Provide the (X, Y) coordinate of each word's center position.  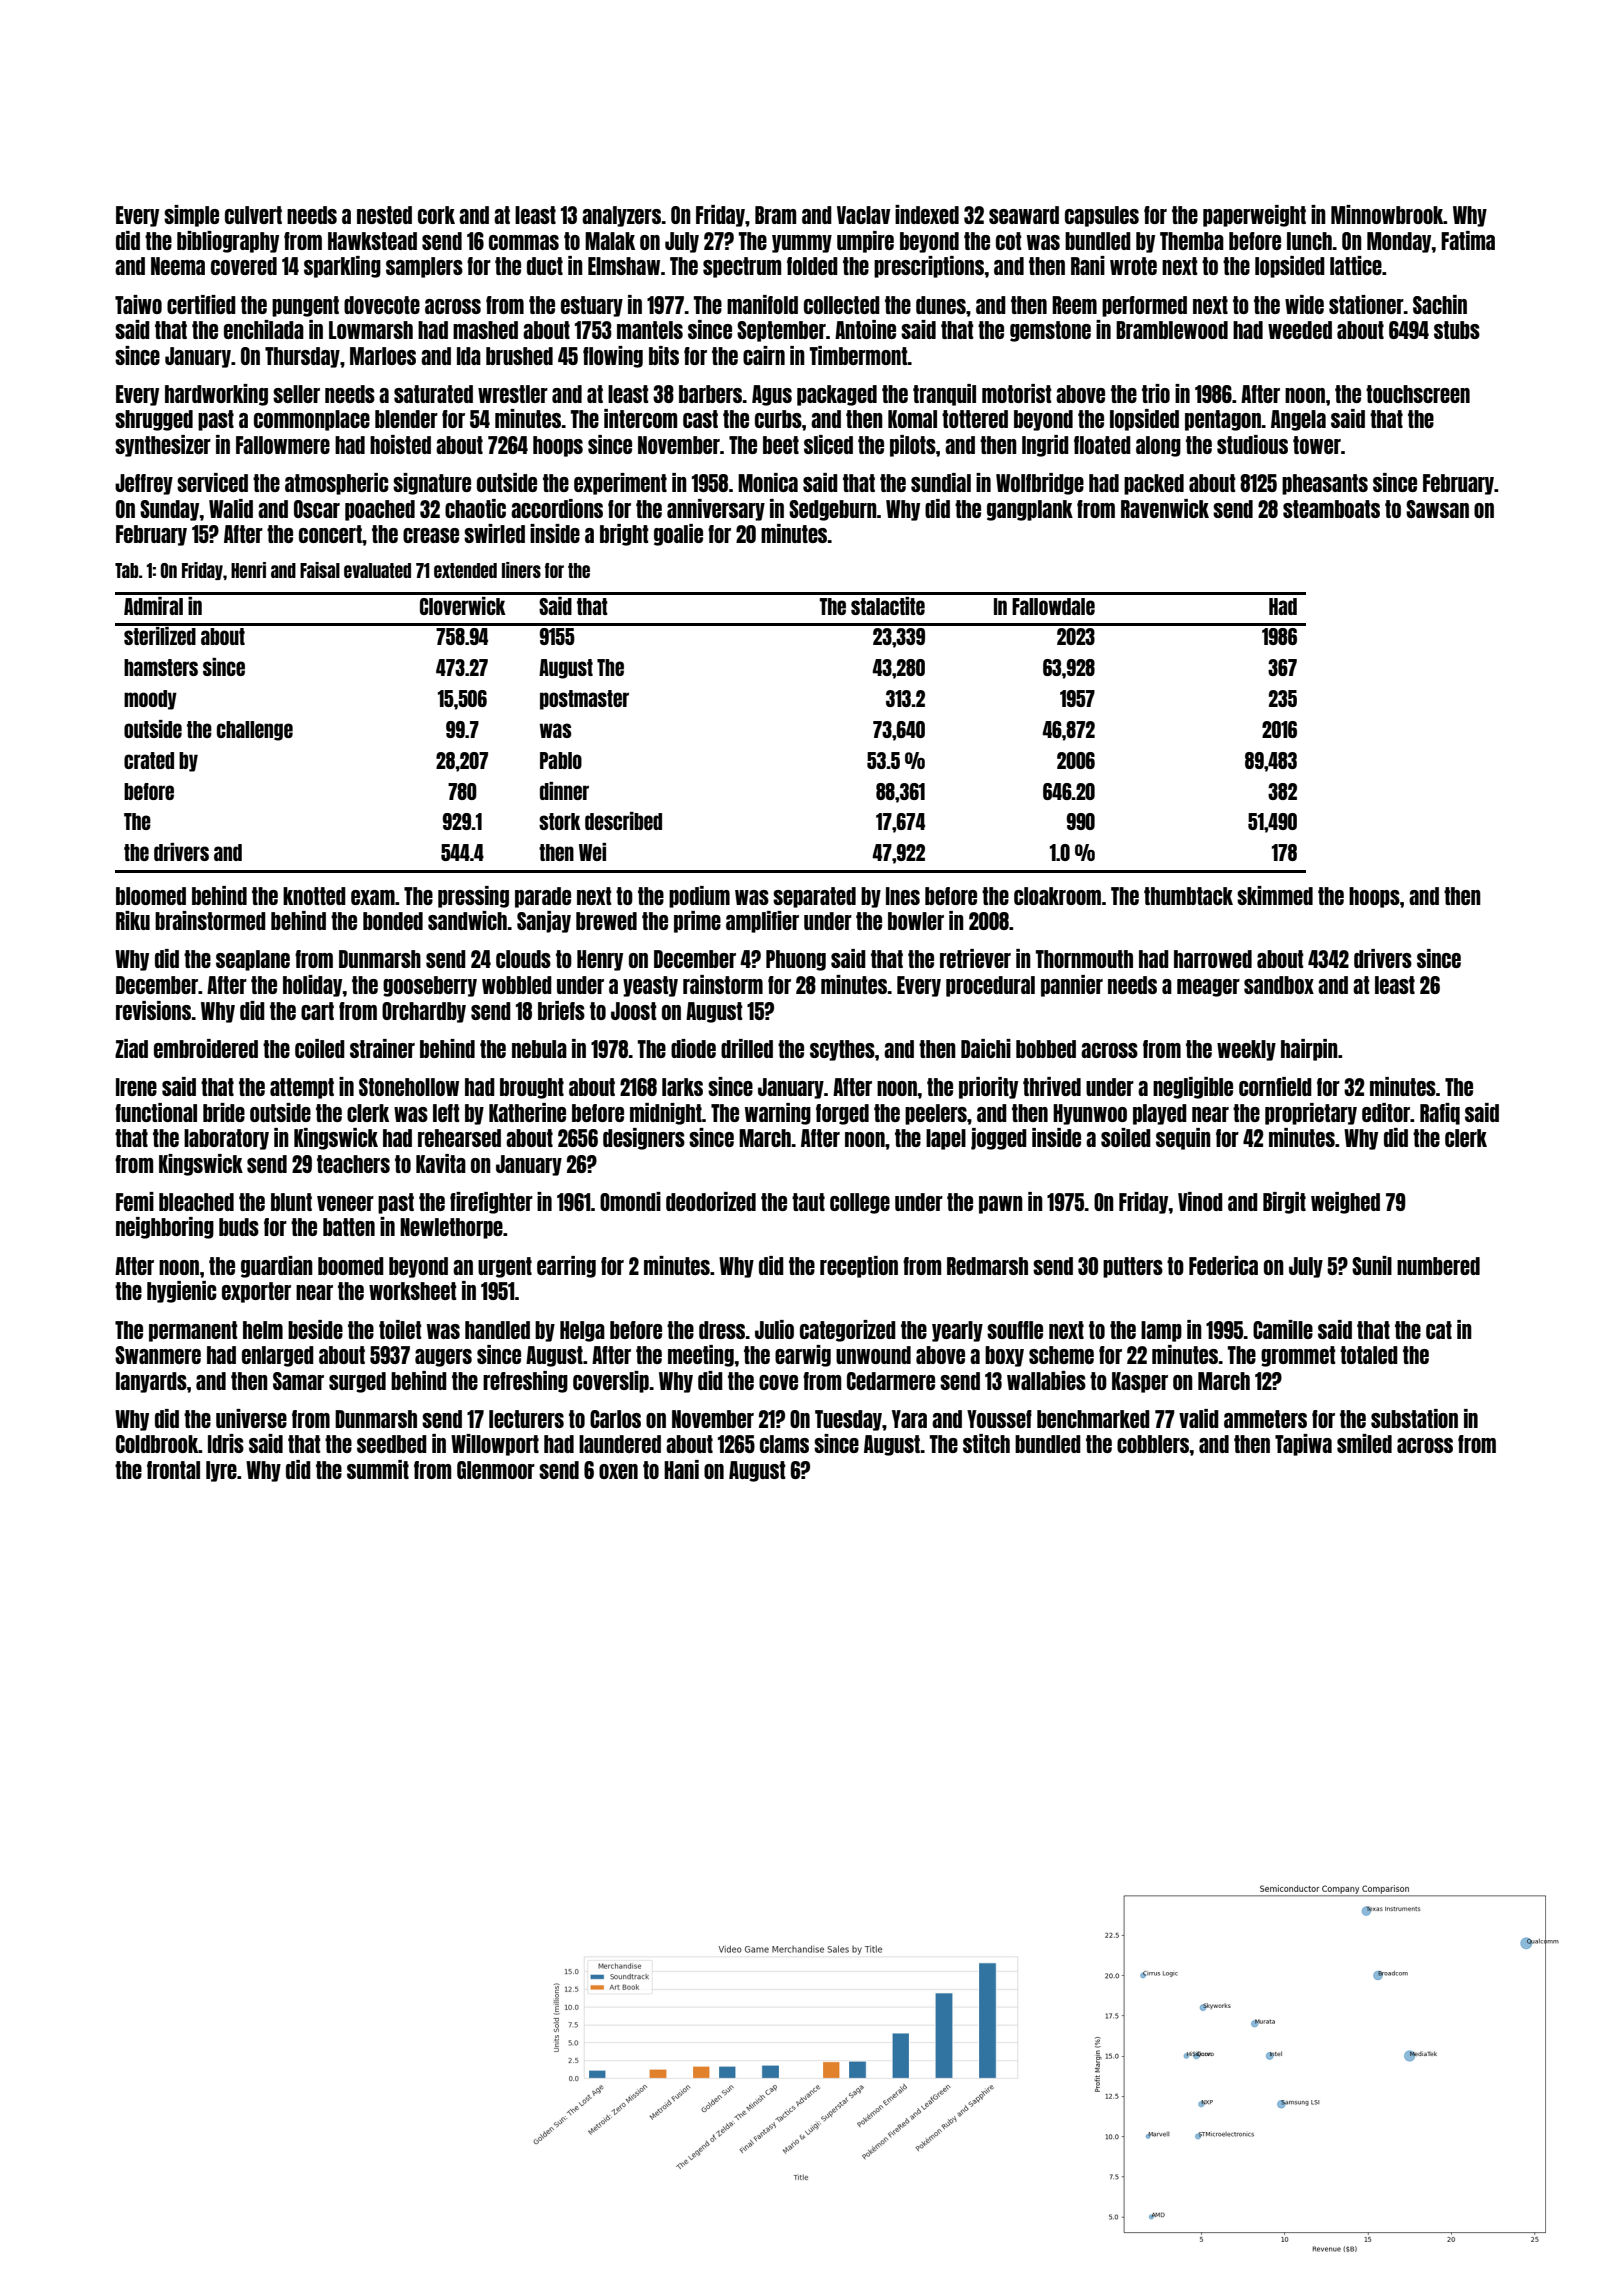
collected (842, 305)
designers (644, 1139)
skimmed (1275, 895)
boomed (351, 1266)
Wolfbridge (1040, 484)
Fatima (1468, 240)
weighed (1345, 1203)
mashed (485, 330)
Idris (226, 1443)
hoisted (400, 444)
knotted (314, 896)
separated (814, 897)
